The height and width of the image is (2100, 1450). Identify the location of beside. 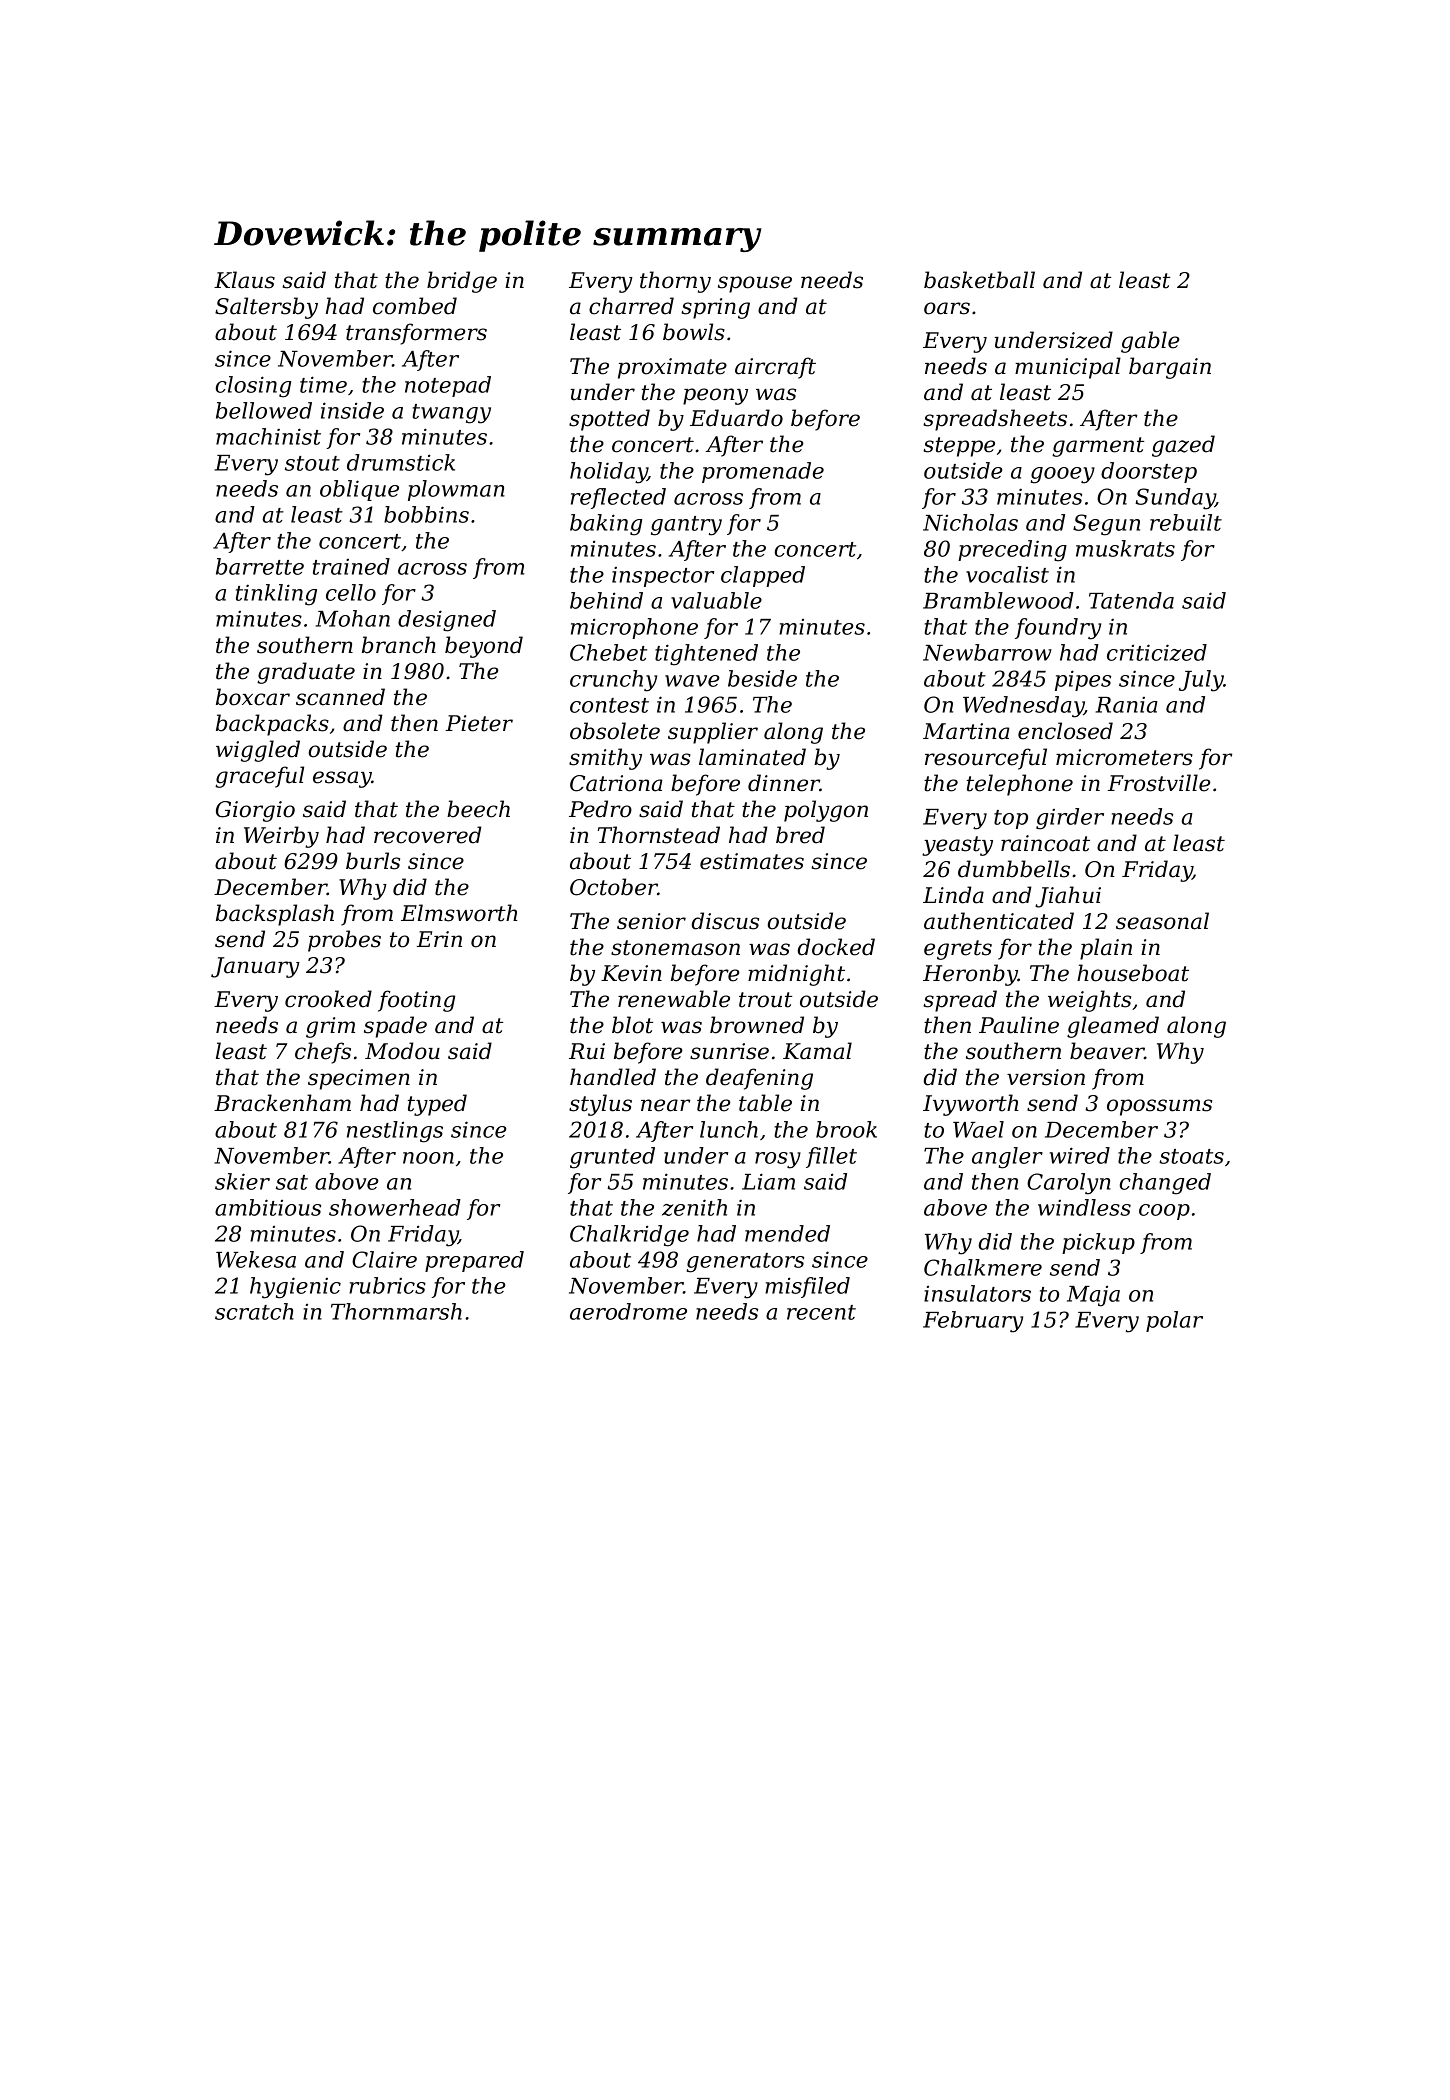
(762, 678).
